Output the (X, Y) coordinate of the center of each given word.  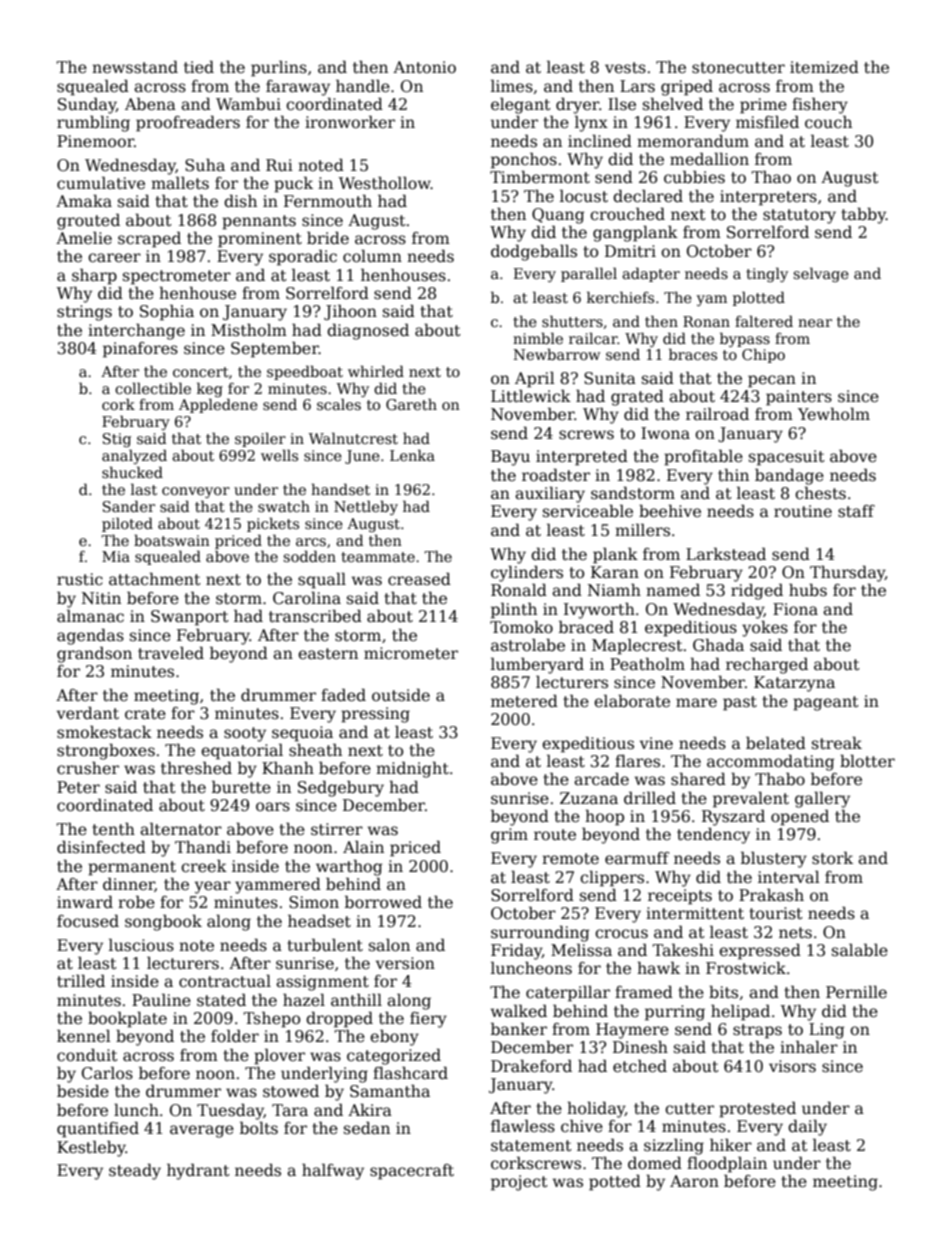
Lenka (412, 455)
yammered (278, 885)
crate (145, 714)
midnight (412, 769)
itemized (824, 67)
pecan (772, 381)
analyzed (134, 456)
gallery (822, 800)
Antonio (424, 67)
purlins (279, 68)
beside (83, 1091)
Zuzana (589, 798)
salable (860, 950)
